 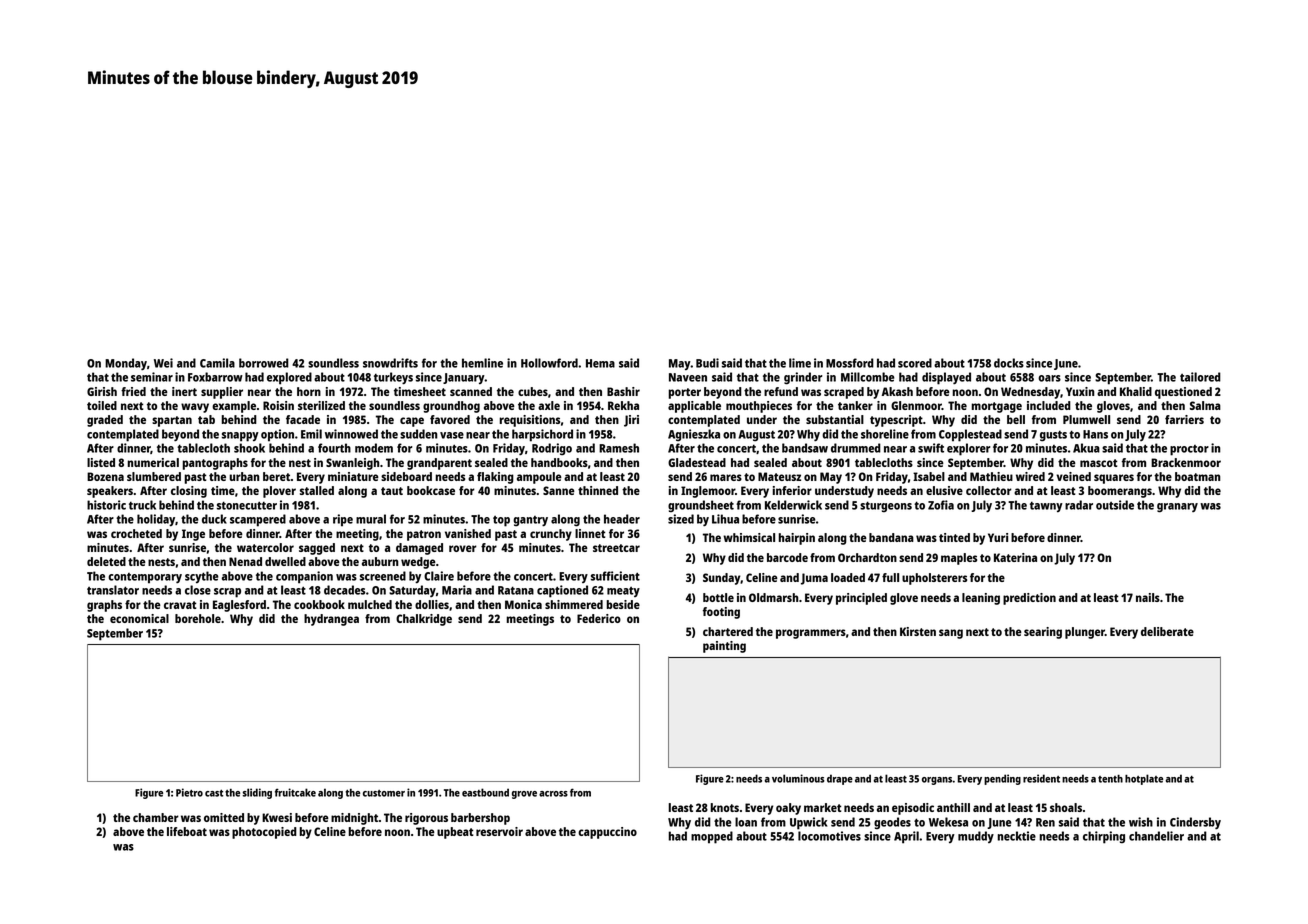 What do you see at coordinates (549, 363) in the document?
I see `Hollowford` at bounding box center [549, 363].
